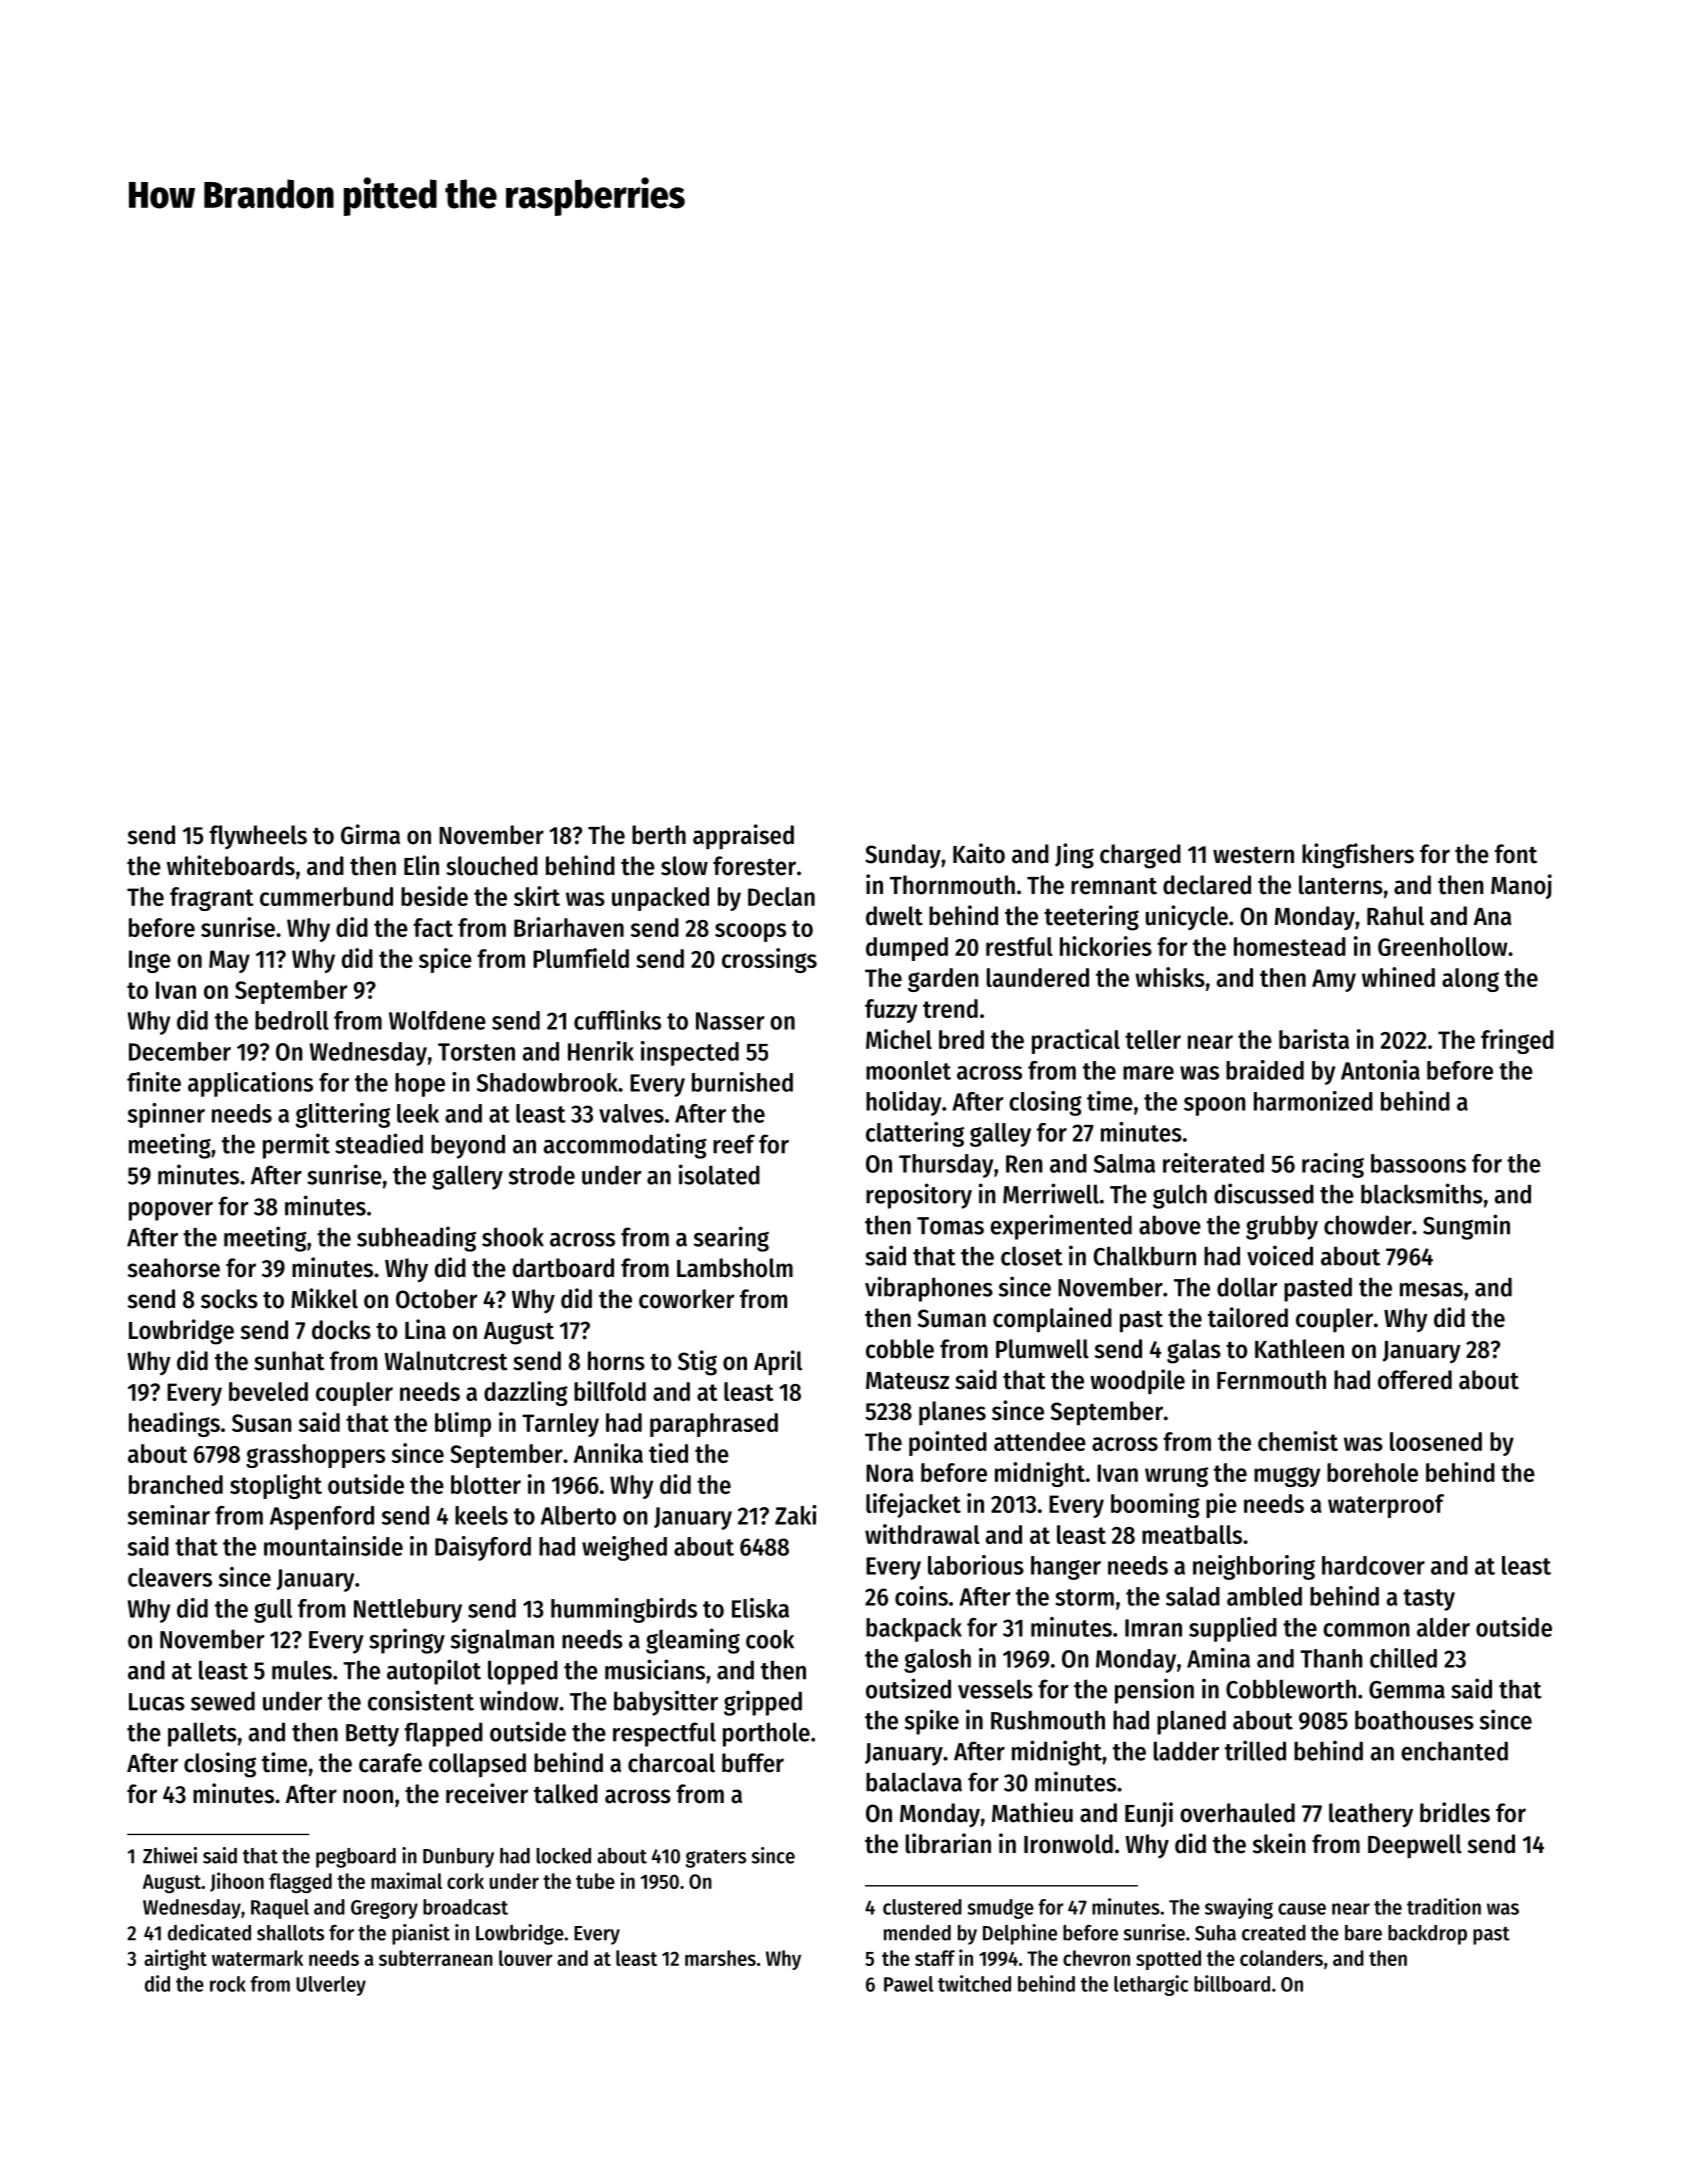 The image size is (1683, 2178). I want to click on shallots, so click(290, 1933).
